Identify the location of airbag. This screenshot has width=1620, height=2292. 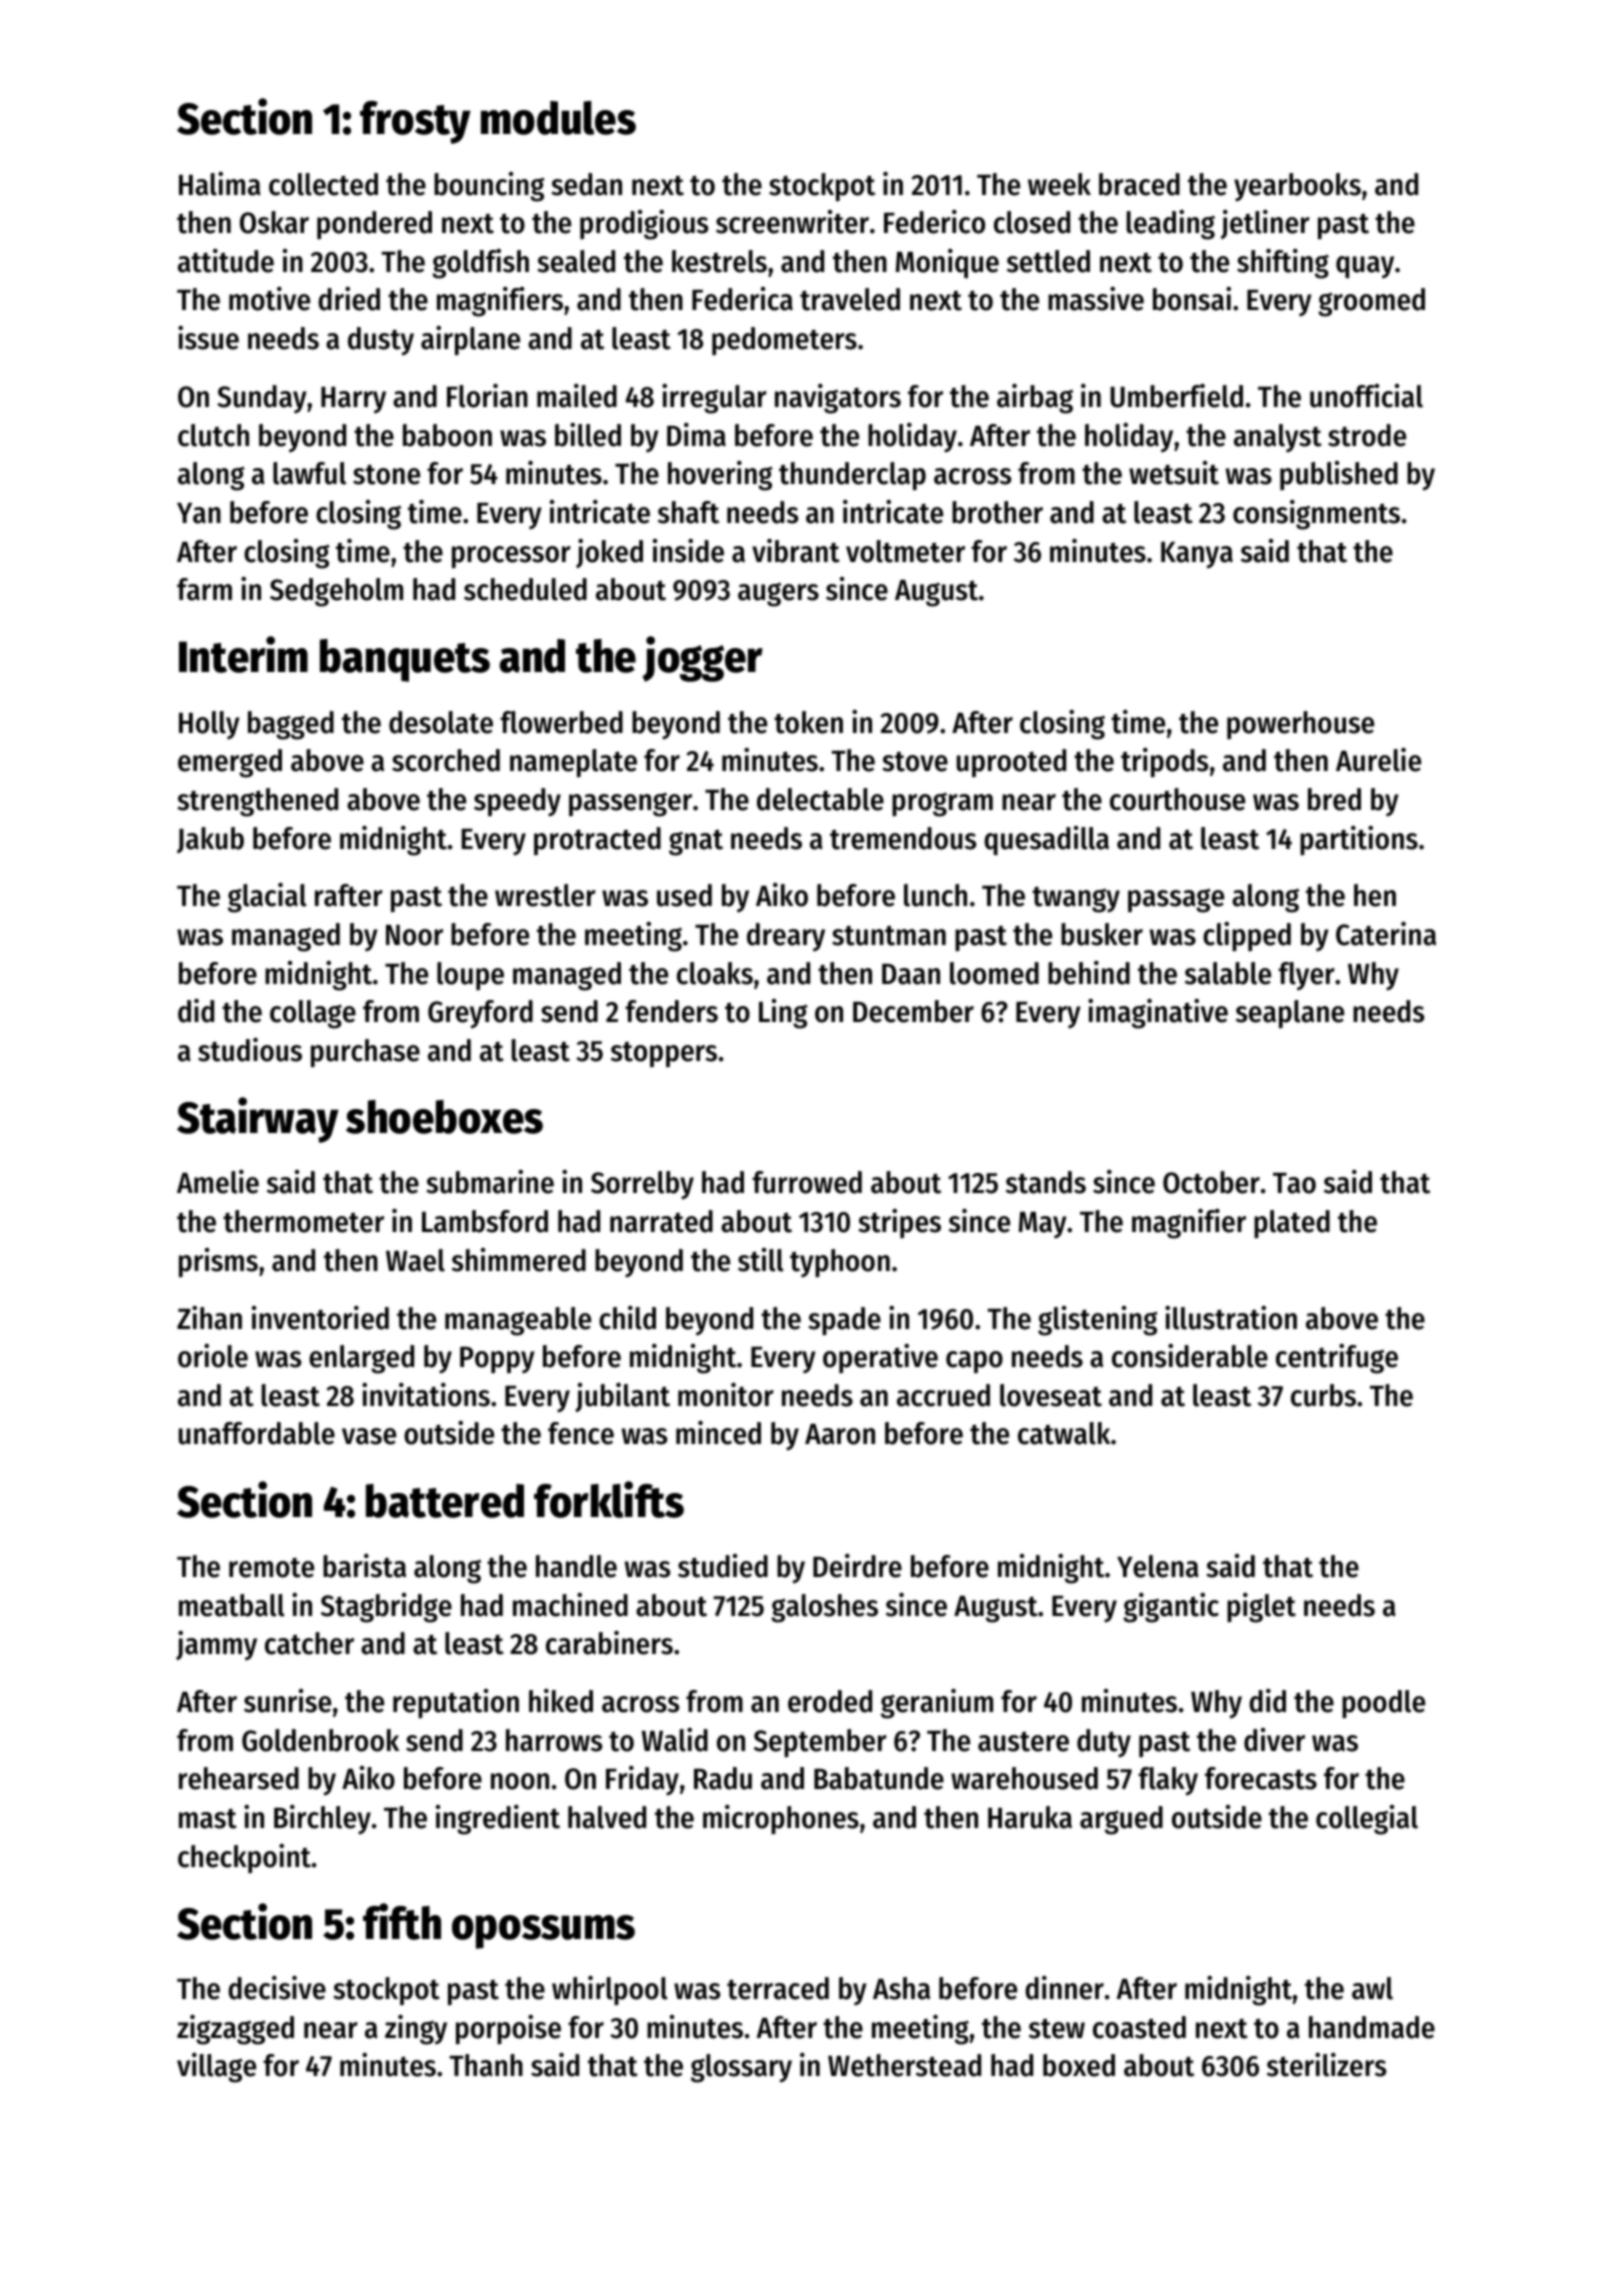
(1035, 399).
